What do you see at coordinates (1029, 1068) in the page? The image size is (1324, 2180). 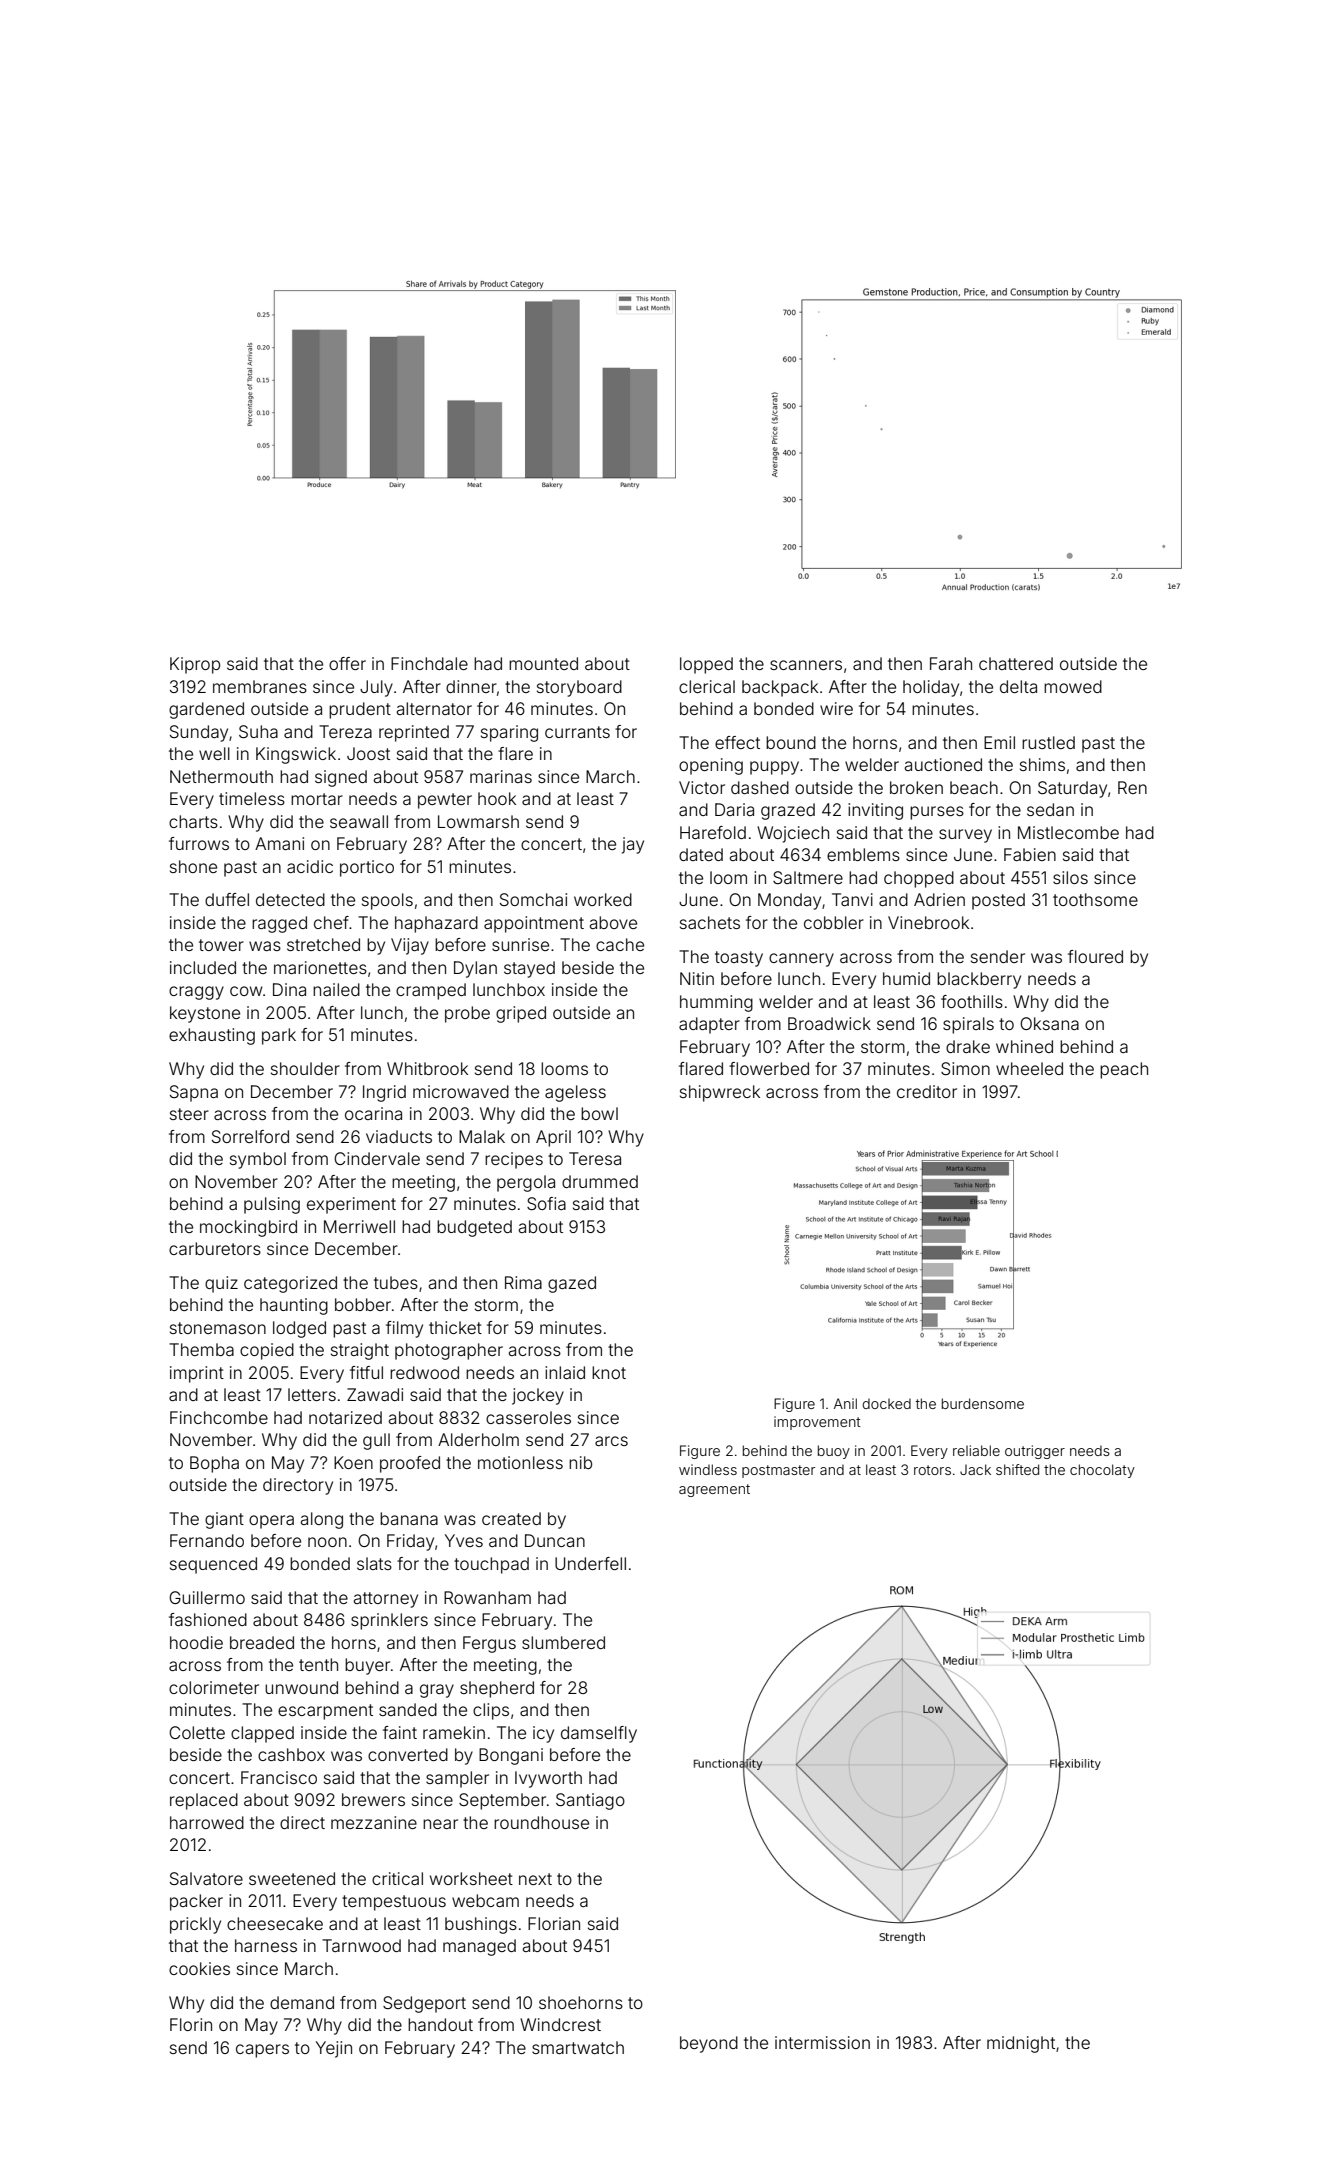 I see `wheeled` at bounding box center [1029, 1068].
